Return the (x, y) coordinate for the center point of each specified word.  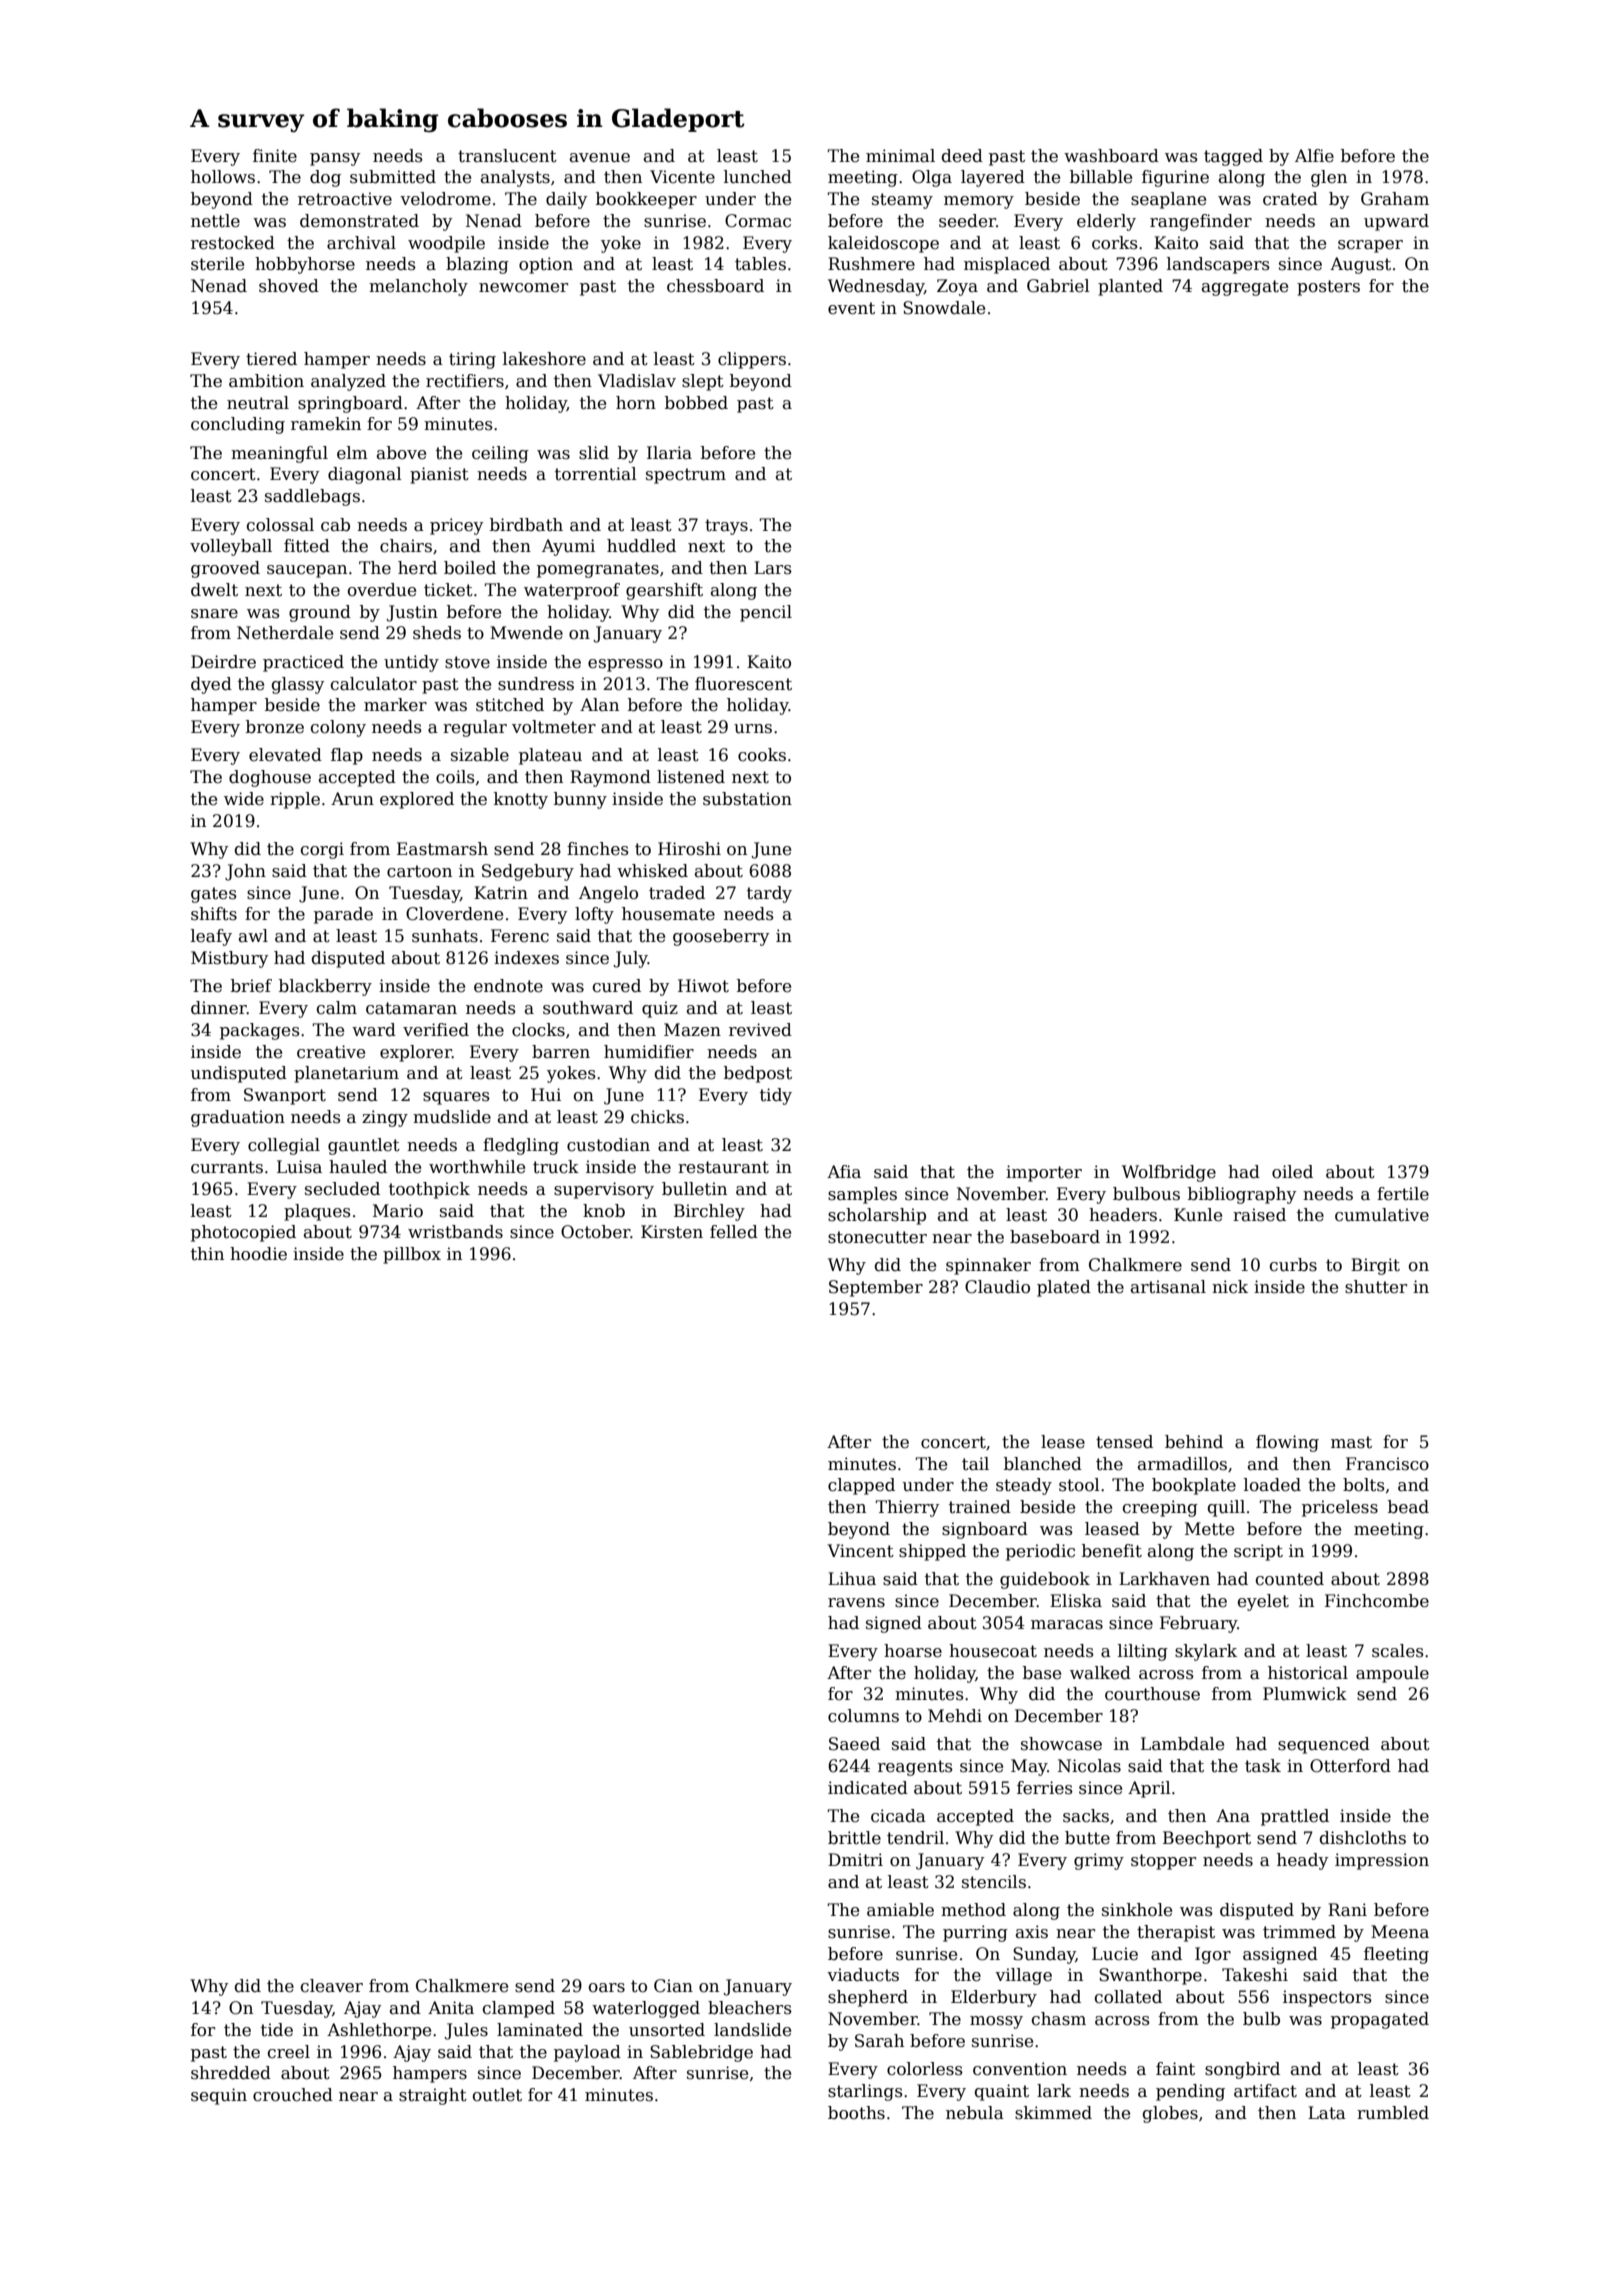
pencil (766, 613)
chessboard (715, 286)
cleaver (332, 1986)
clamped (519, 2009)
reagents (915, 1768)
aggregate (1245, 288)
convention (1020, 2069)
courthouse (1152, 1694)
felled (734, 1232)
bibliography (1242, 1195)
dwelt (214, 590)
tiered (271, 359)
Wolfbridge (1169, 1173)
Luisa (299, 1167)
